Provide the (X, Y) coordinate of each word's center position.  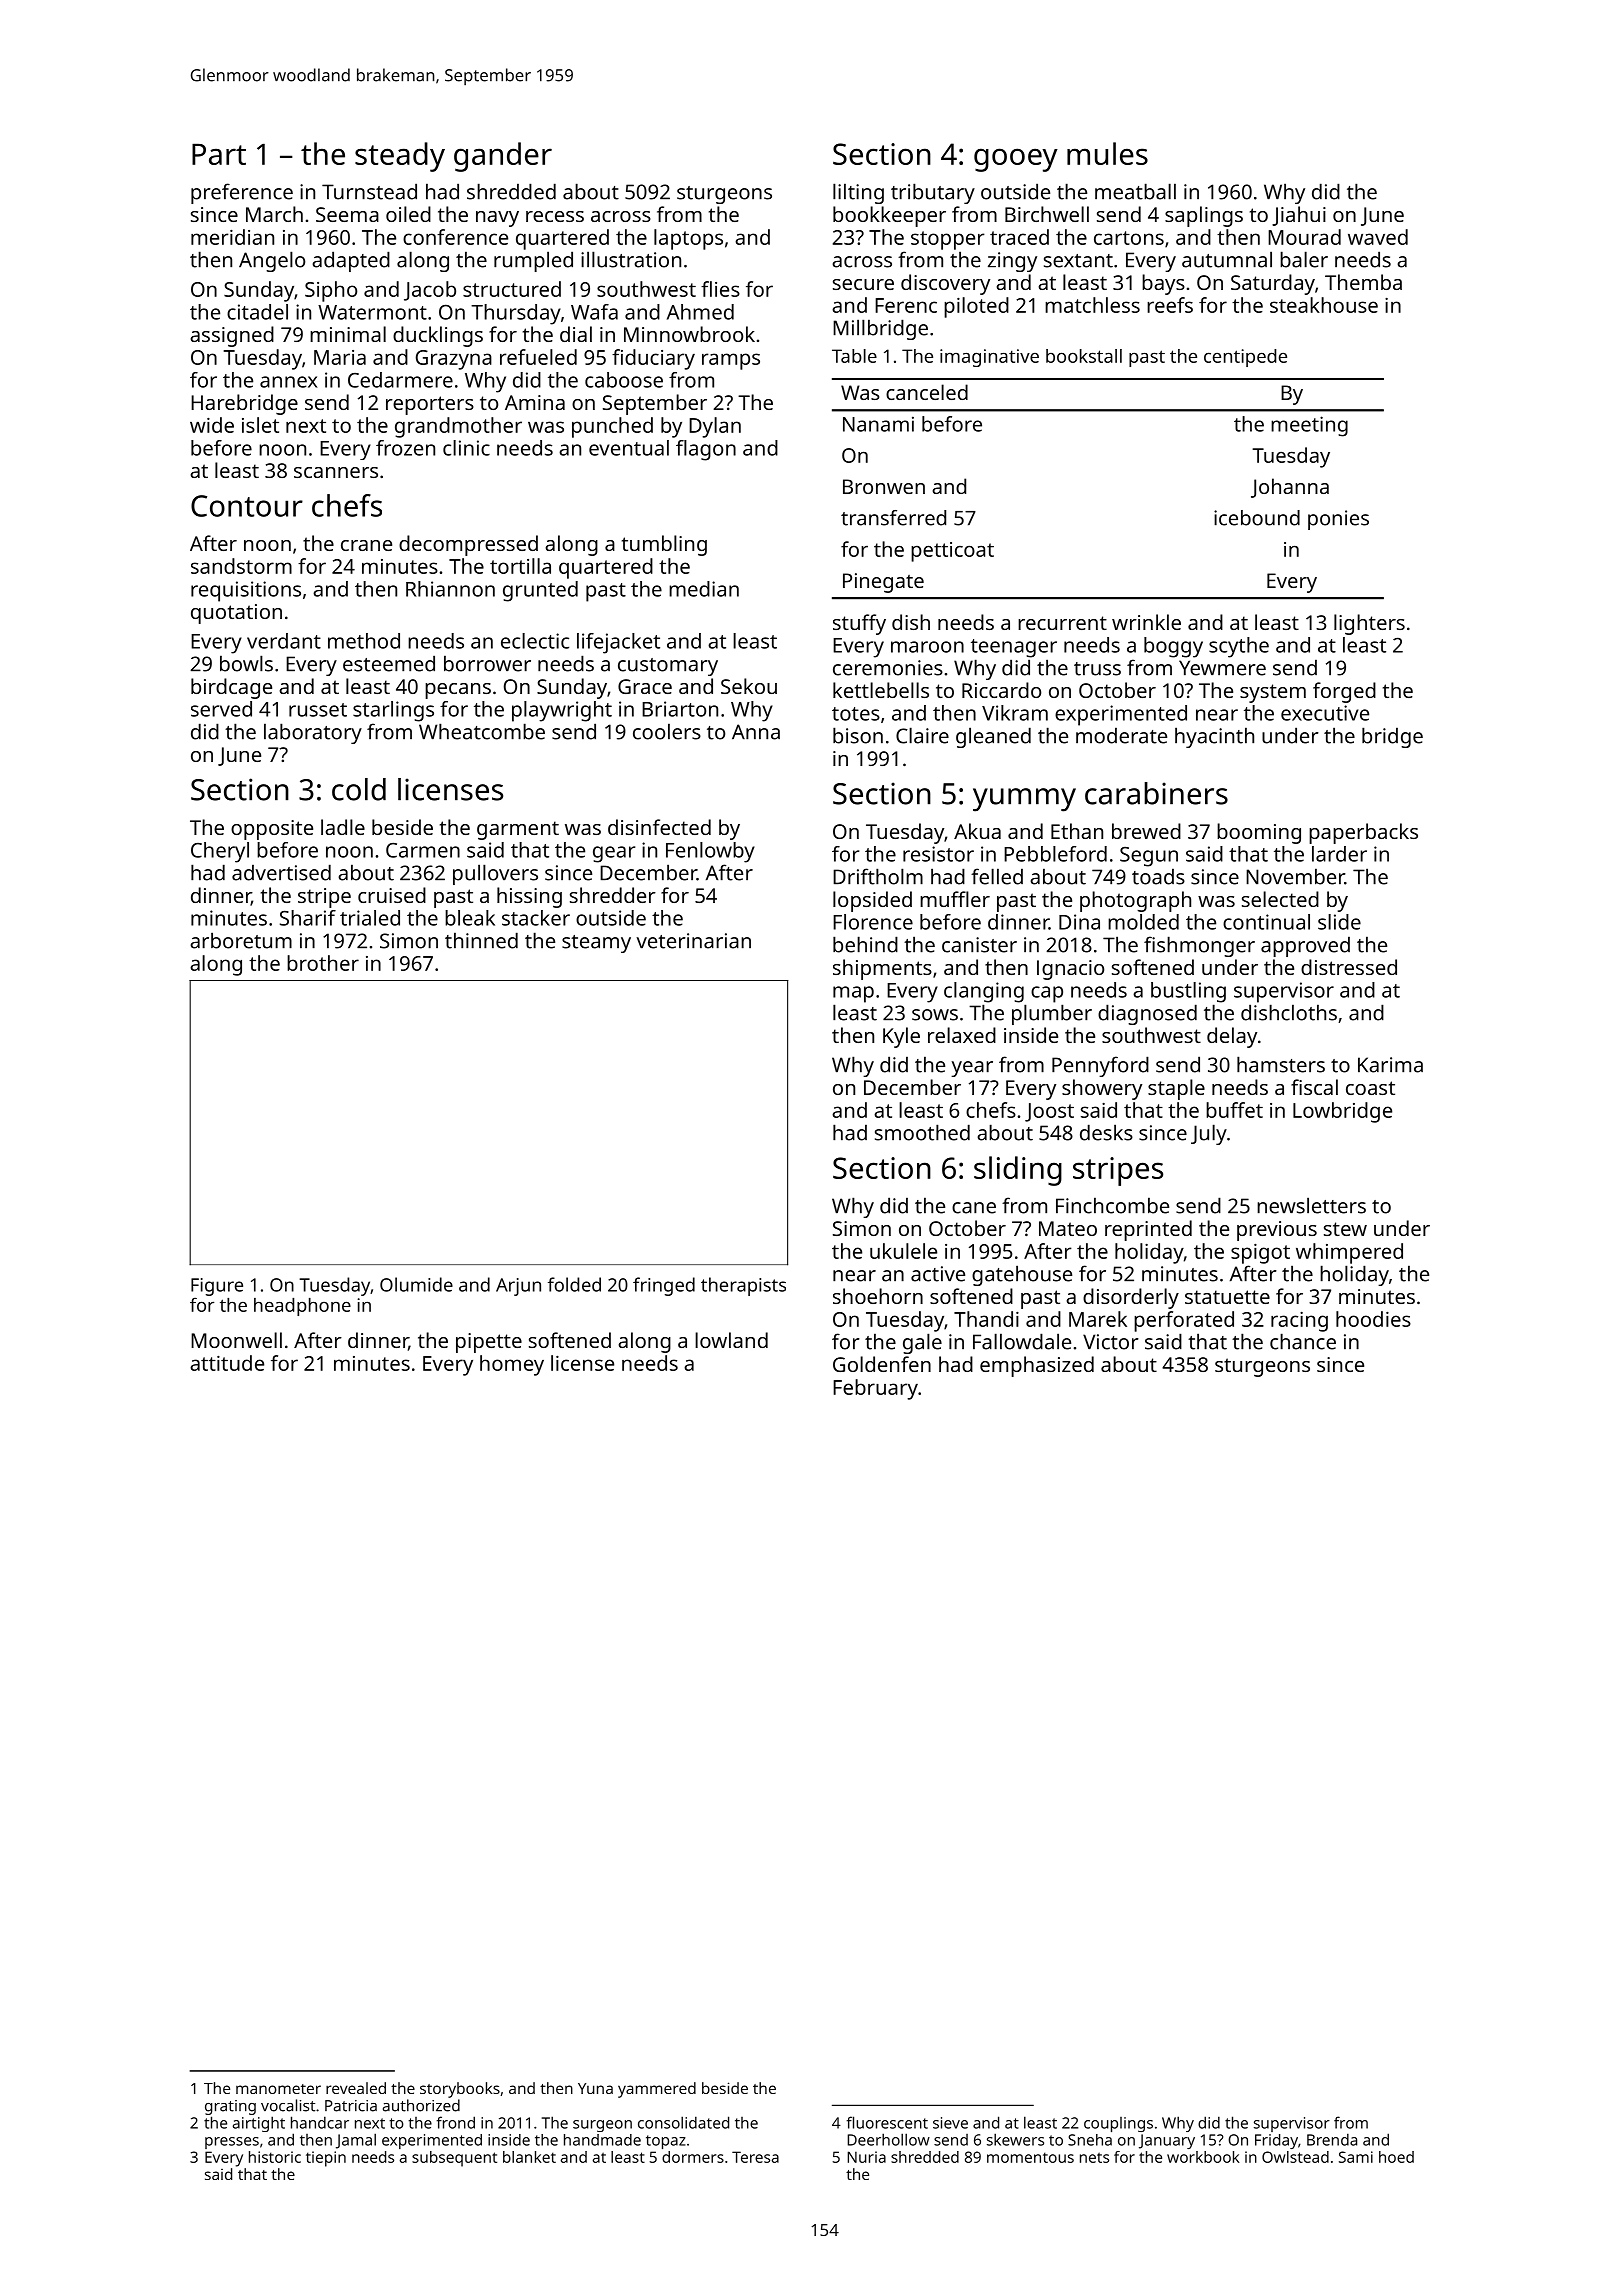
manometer (278, 2089)
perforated (1184, 1321)
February (875, 1389)
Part (219, 154)
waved (1378, 237)
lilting (858, 193)
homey (512, 1365)
